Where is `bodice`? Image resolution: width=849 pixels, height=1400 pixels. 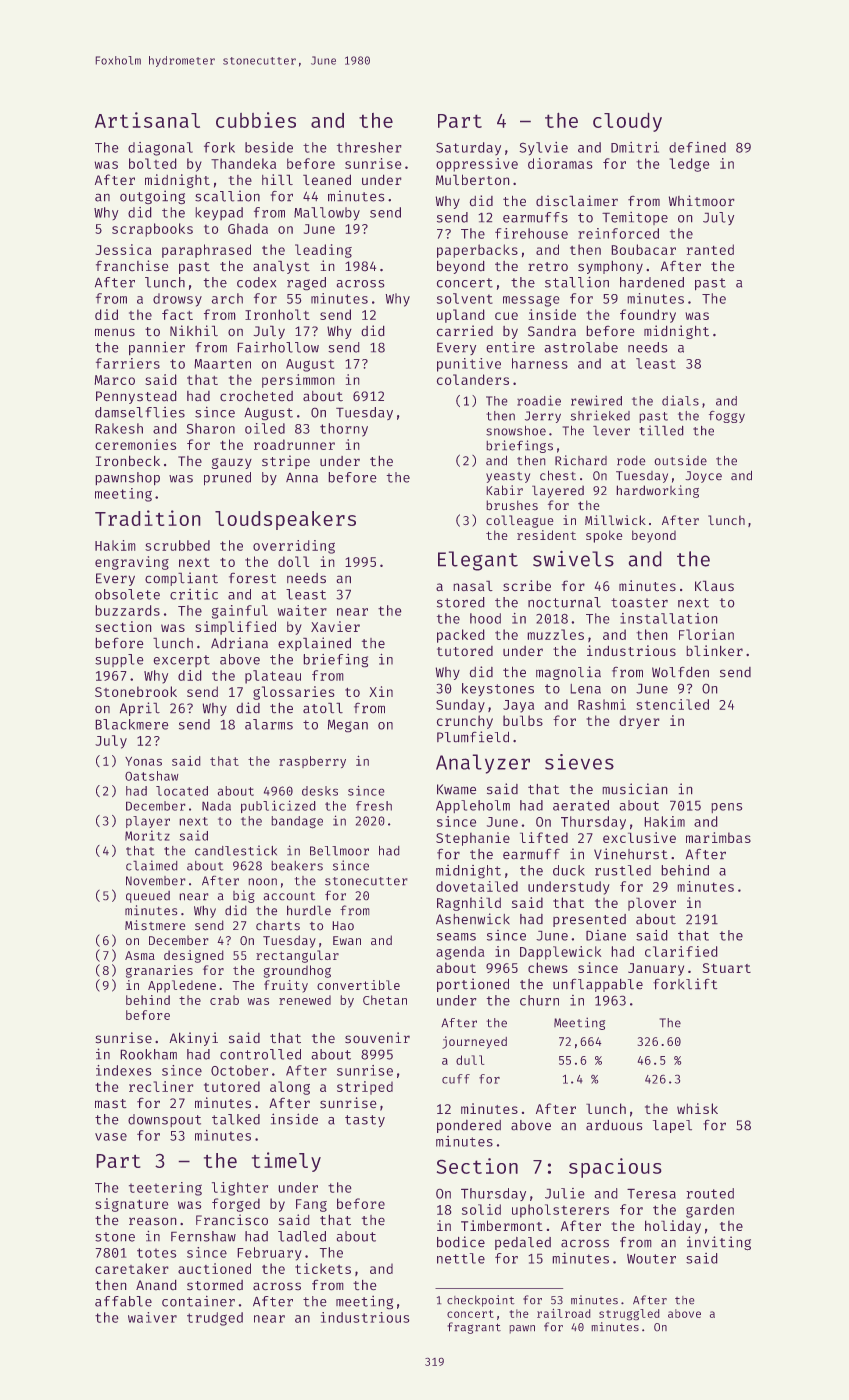 bodice is located at coordinates (461, 1241).
